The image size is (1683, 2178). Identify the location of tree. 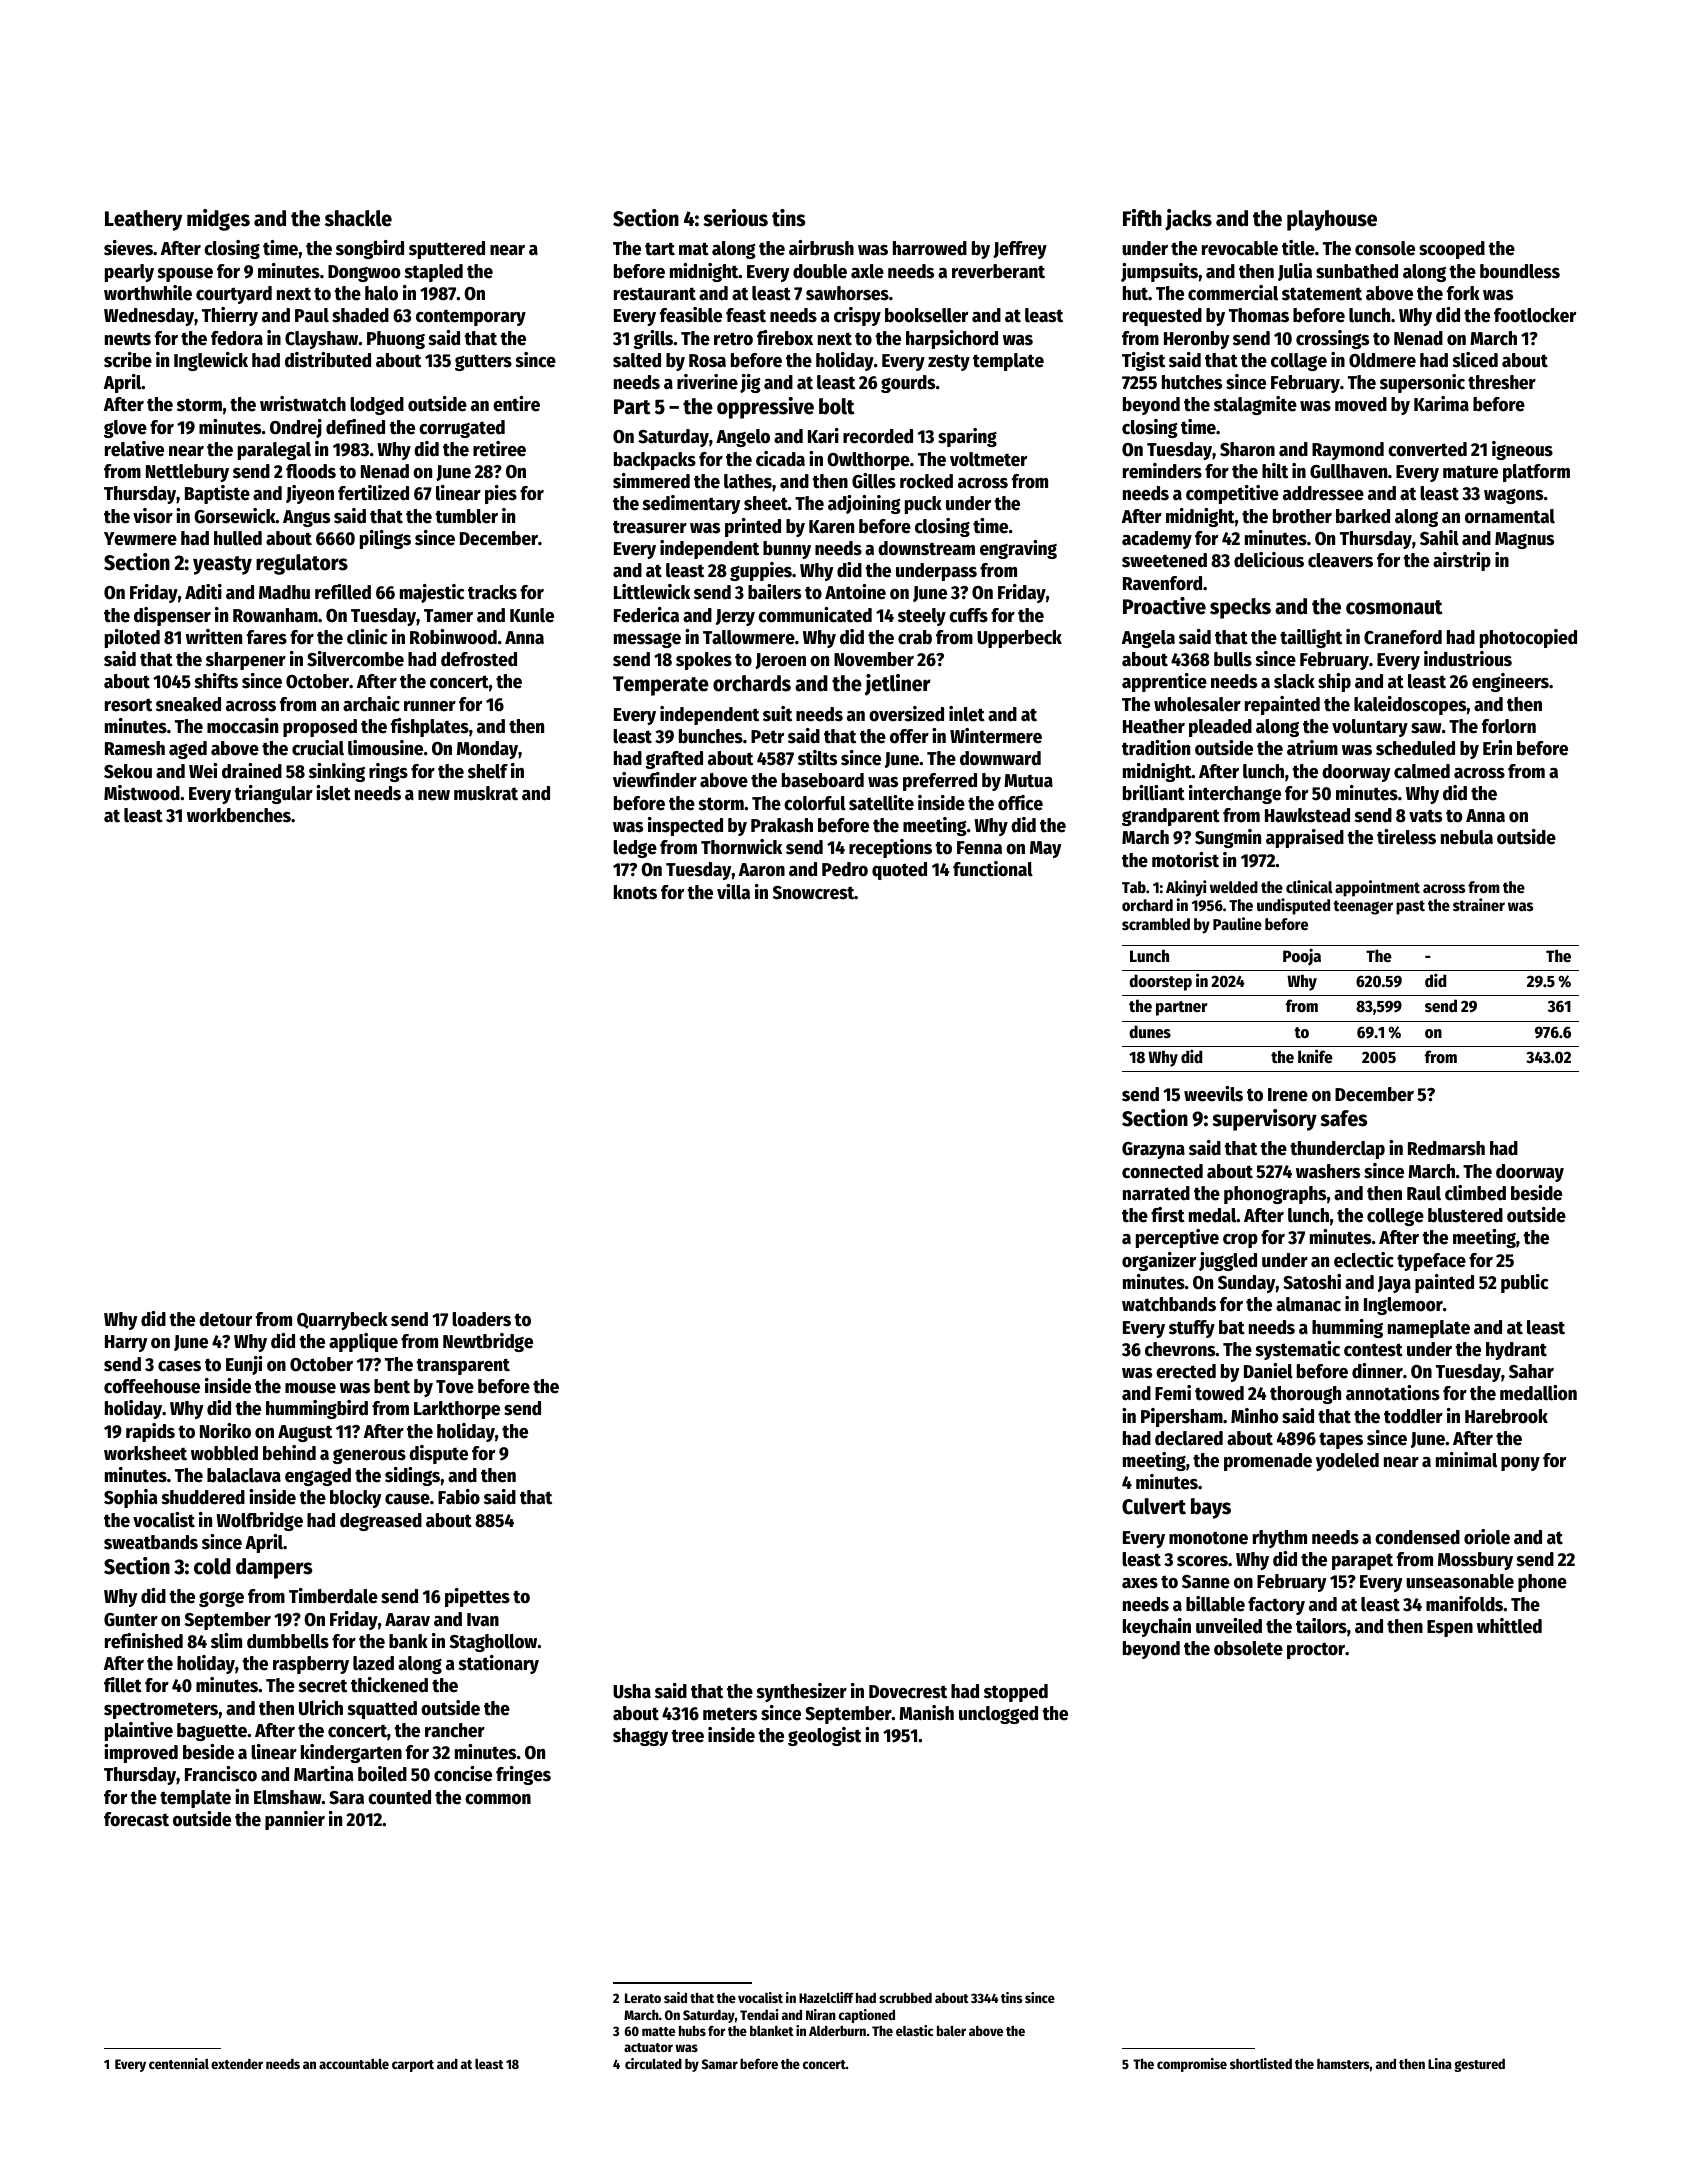
(687, 1736).
